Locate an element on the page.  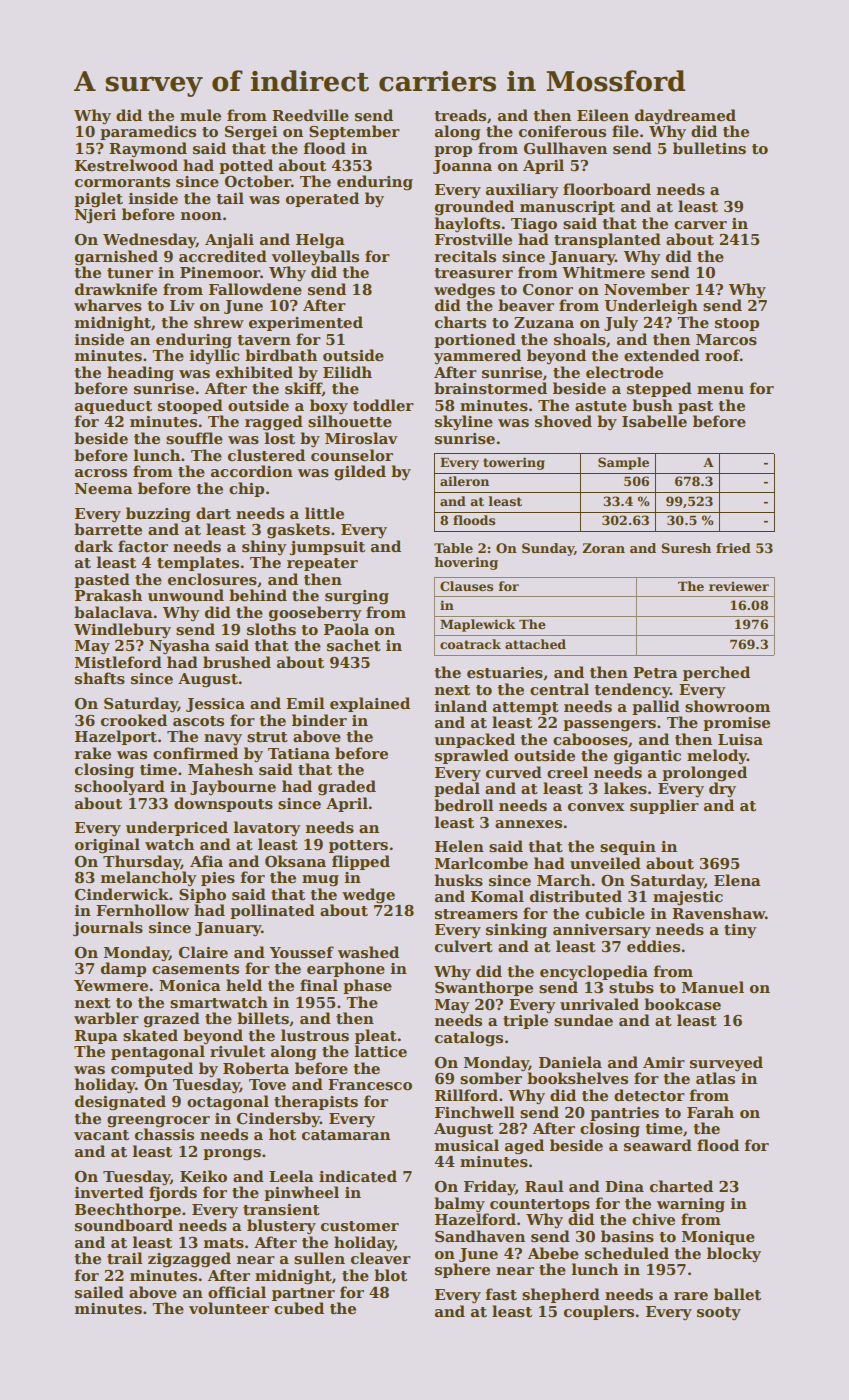
carver is located at coordinates (700, 225).
